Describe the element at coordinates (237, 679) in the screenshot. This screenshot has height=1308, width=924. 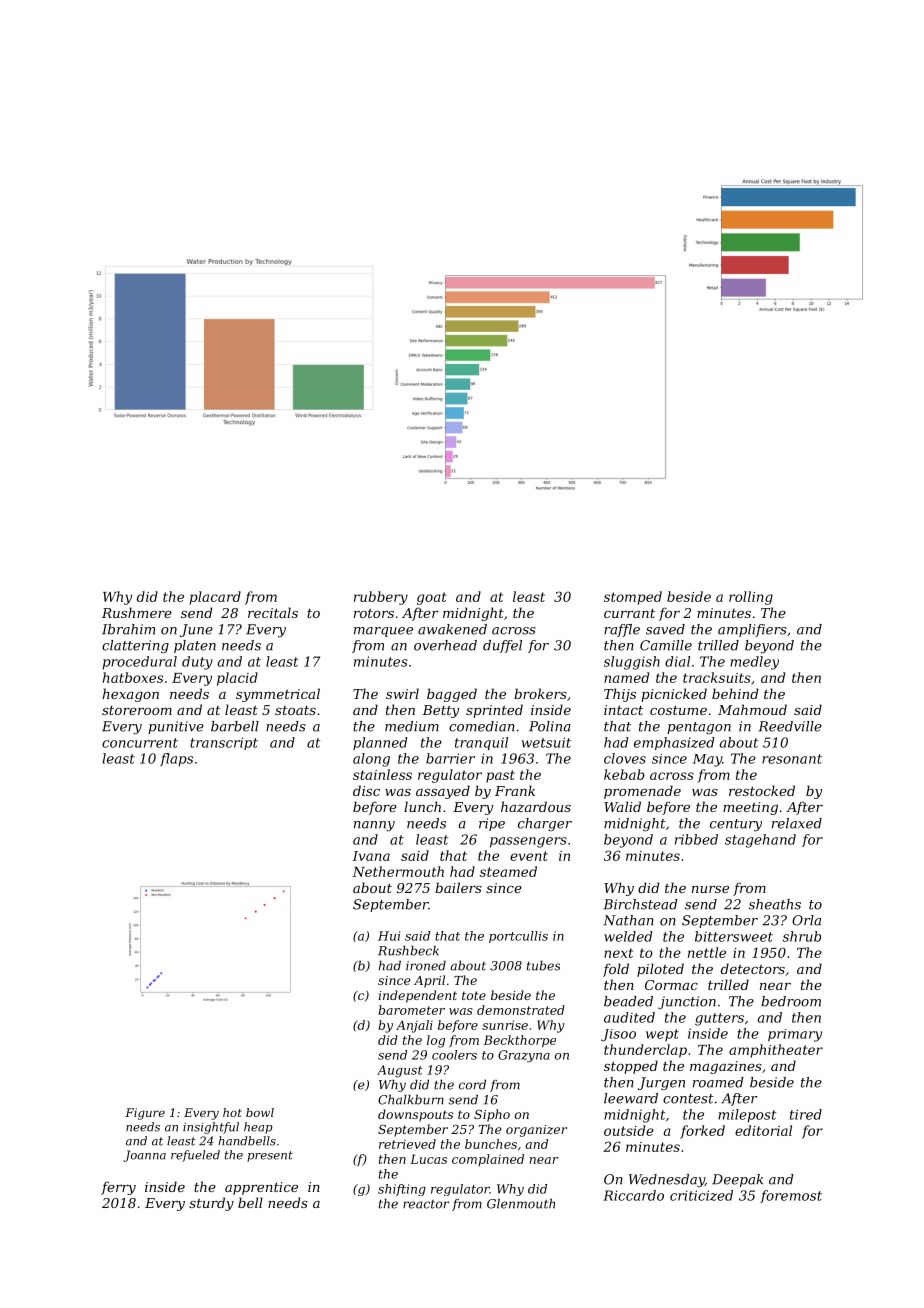
I see `placid` at that location.
